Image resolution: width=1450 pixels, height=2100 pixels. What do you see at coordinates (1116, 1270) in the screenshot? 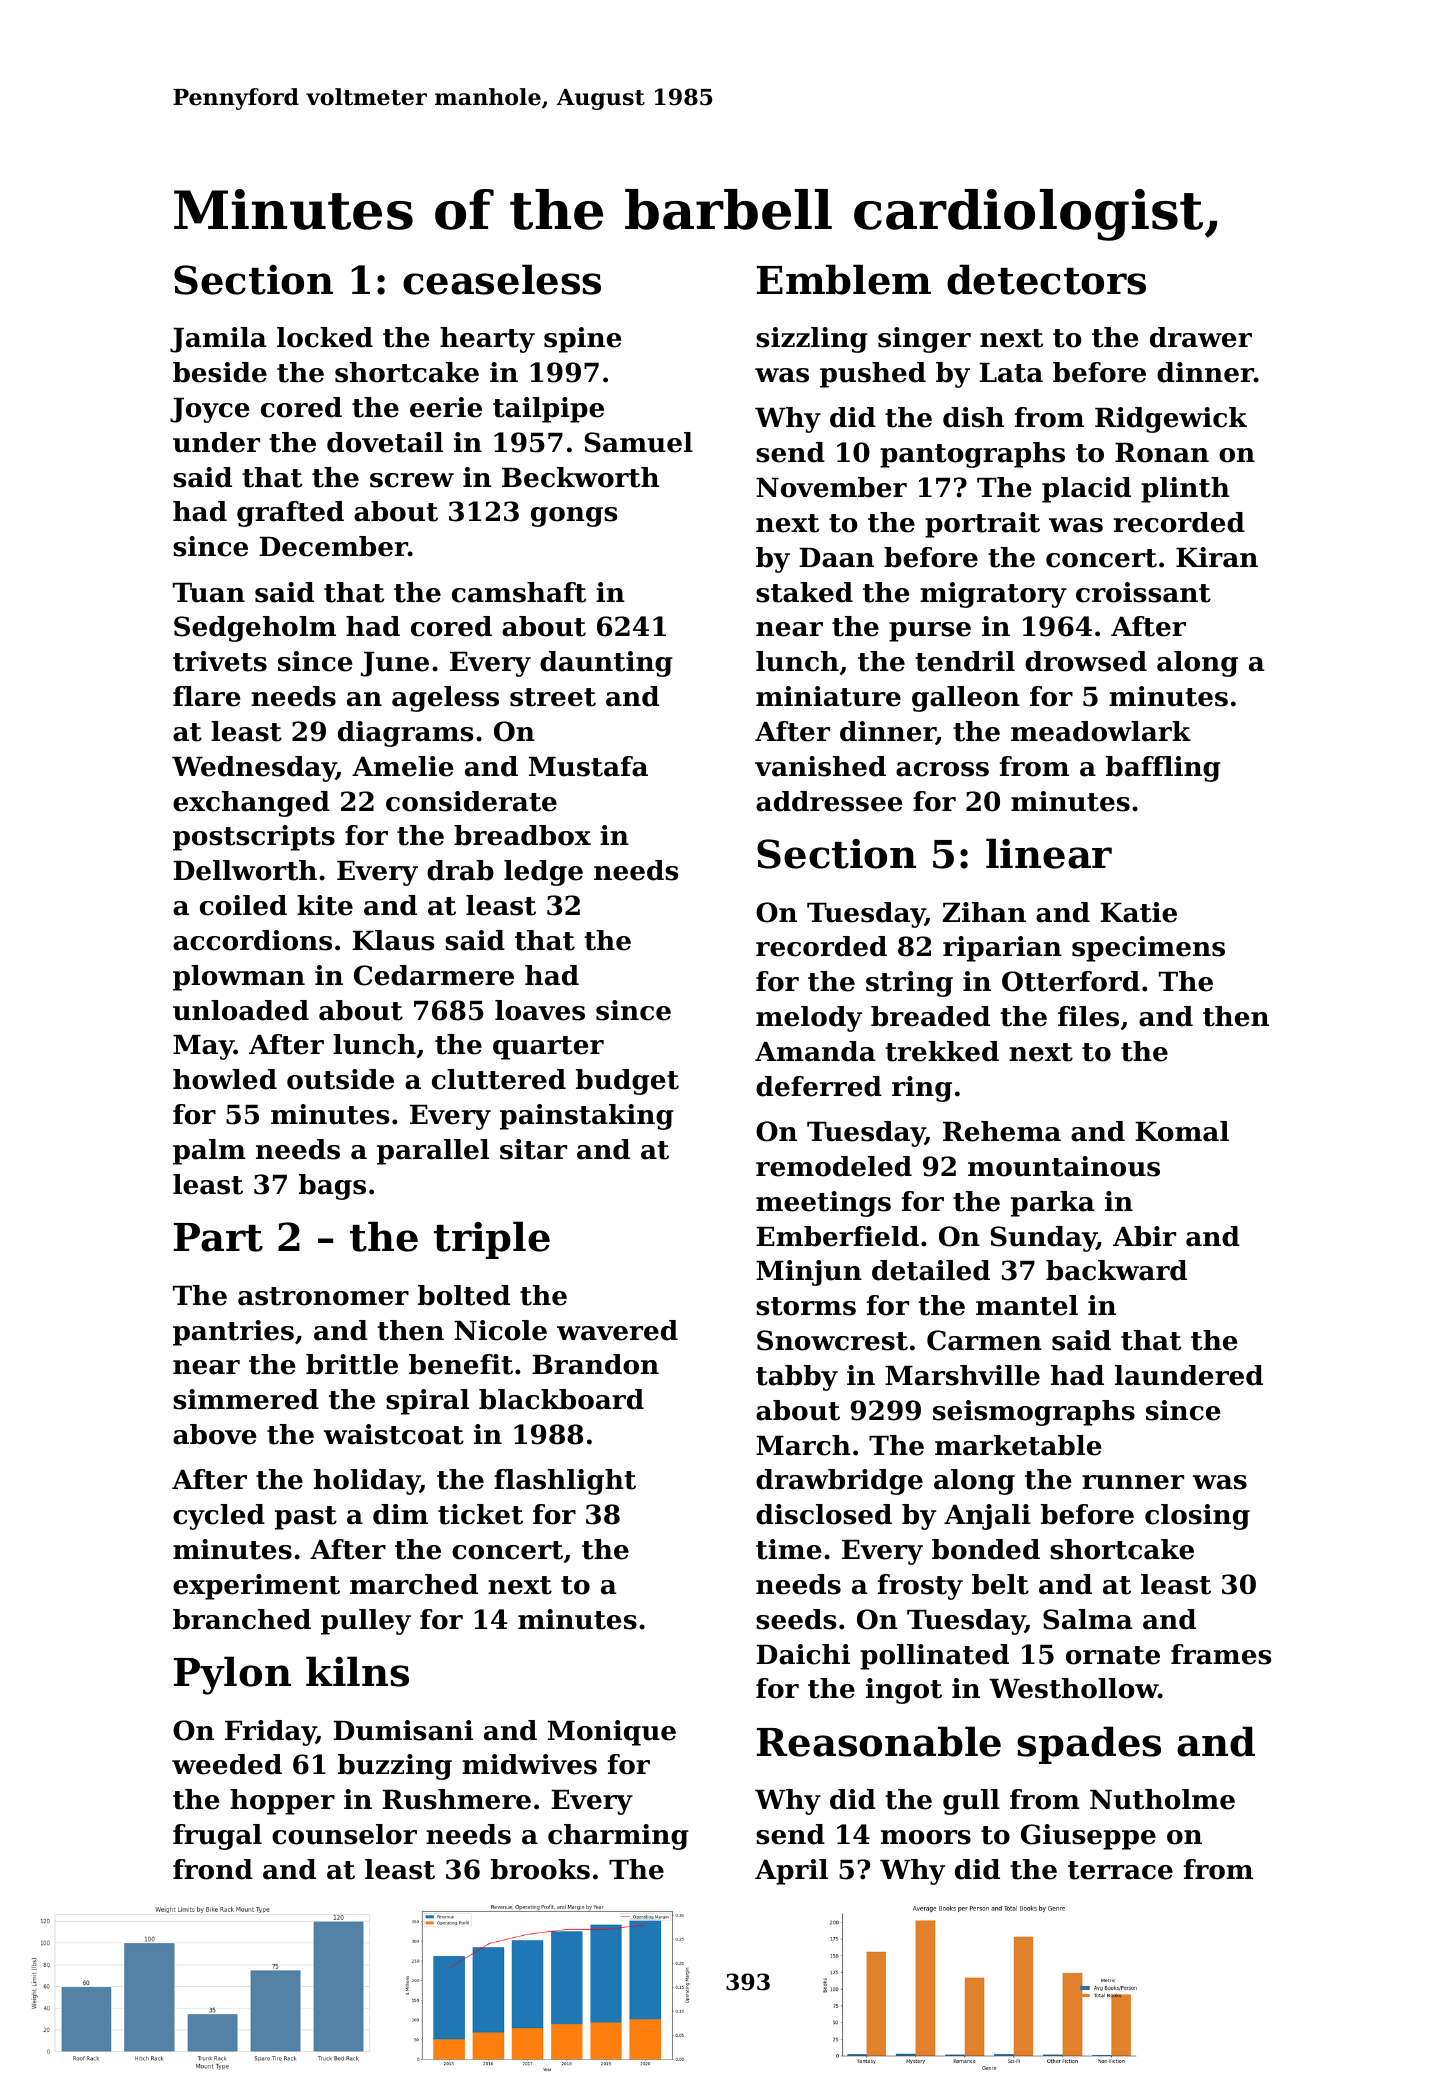
I see `backward` at bounding box center [1116, 1270].
